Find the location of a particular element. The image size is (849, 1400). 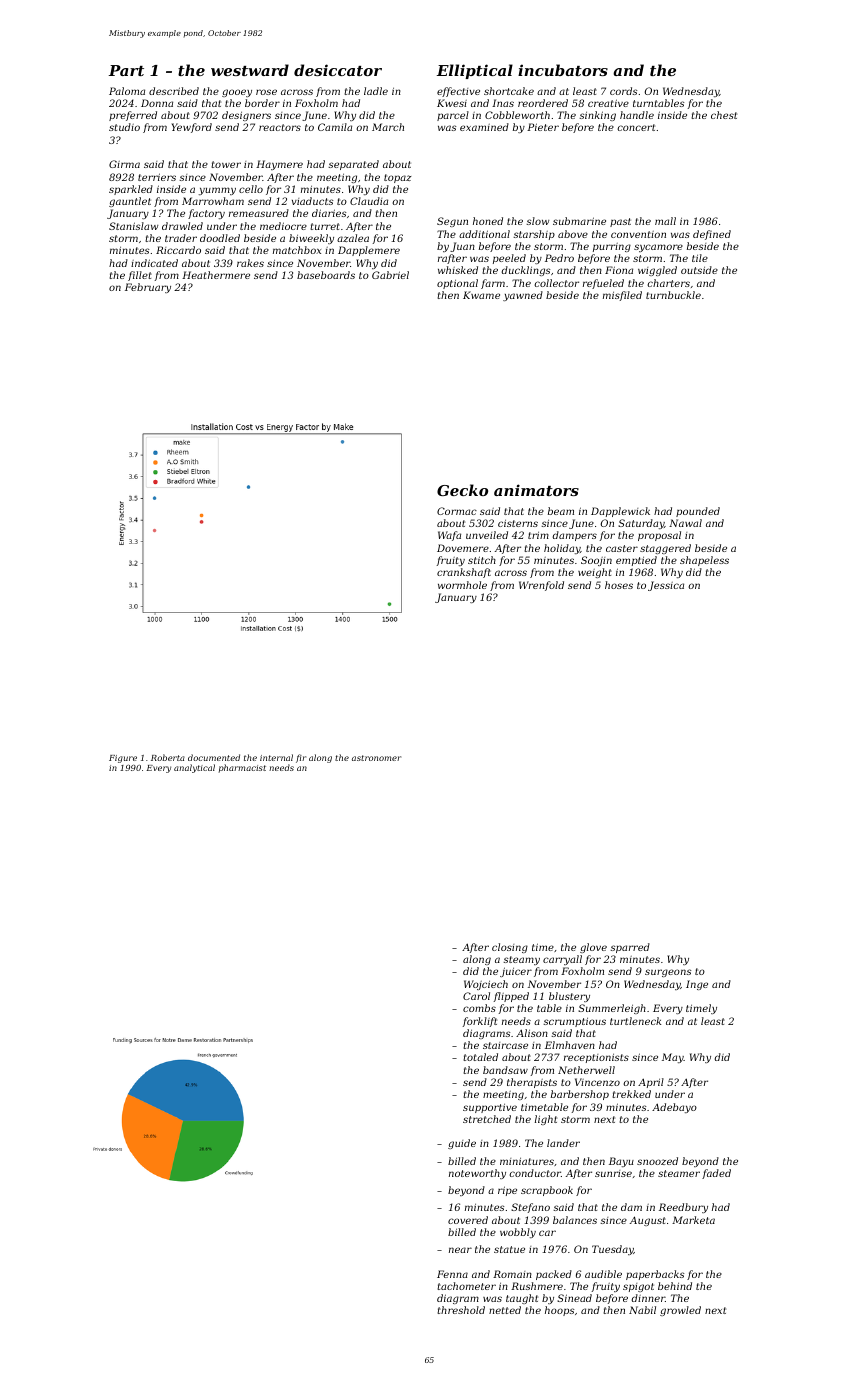

turnbuckle is located at coordinates (673, 295).
